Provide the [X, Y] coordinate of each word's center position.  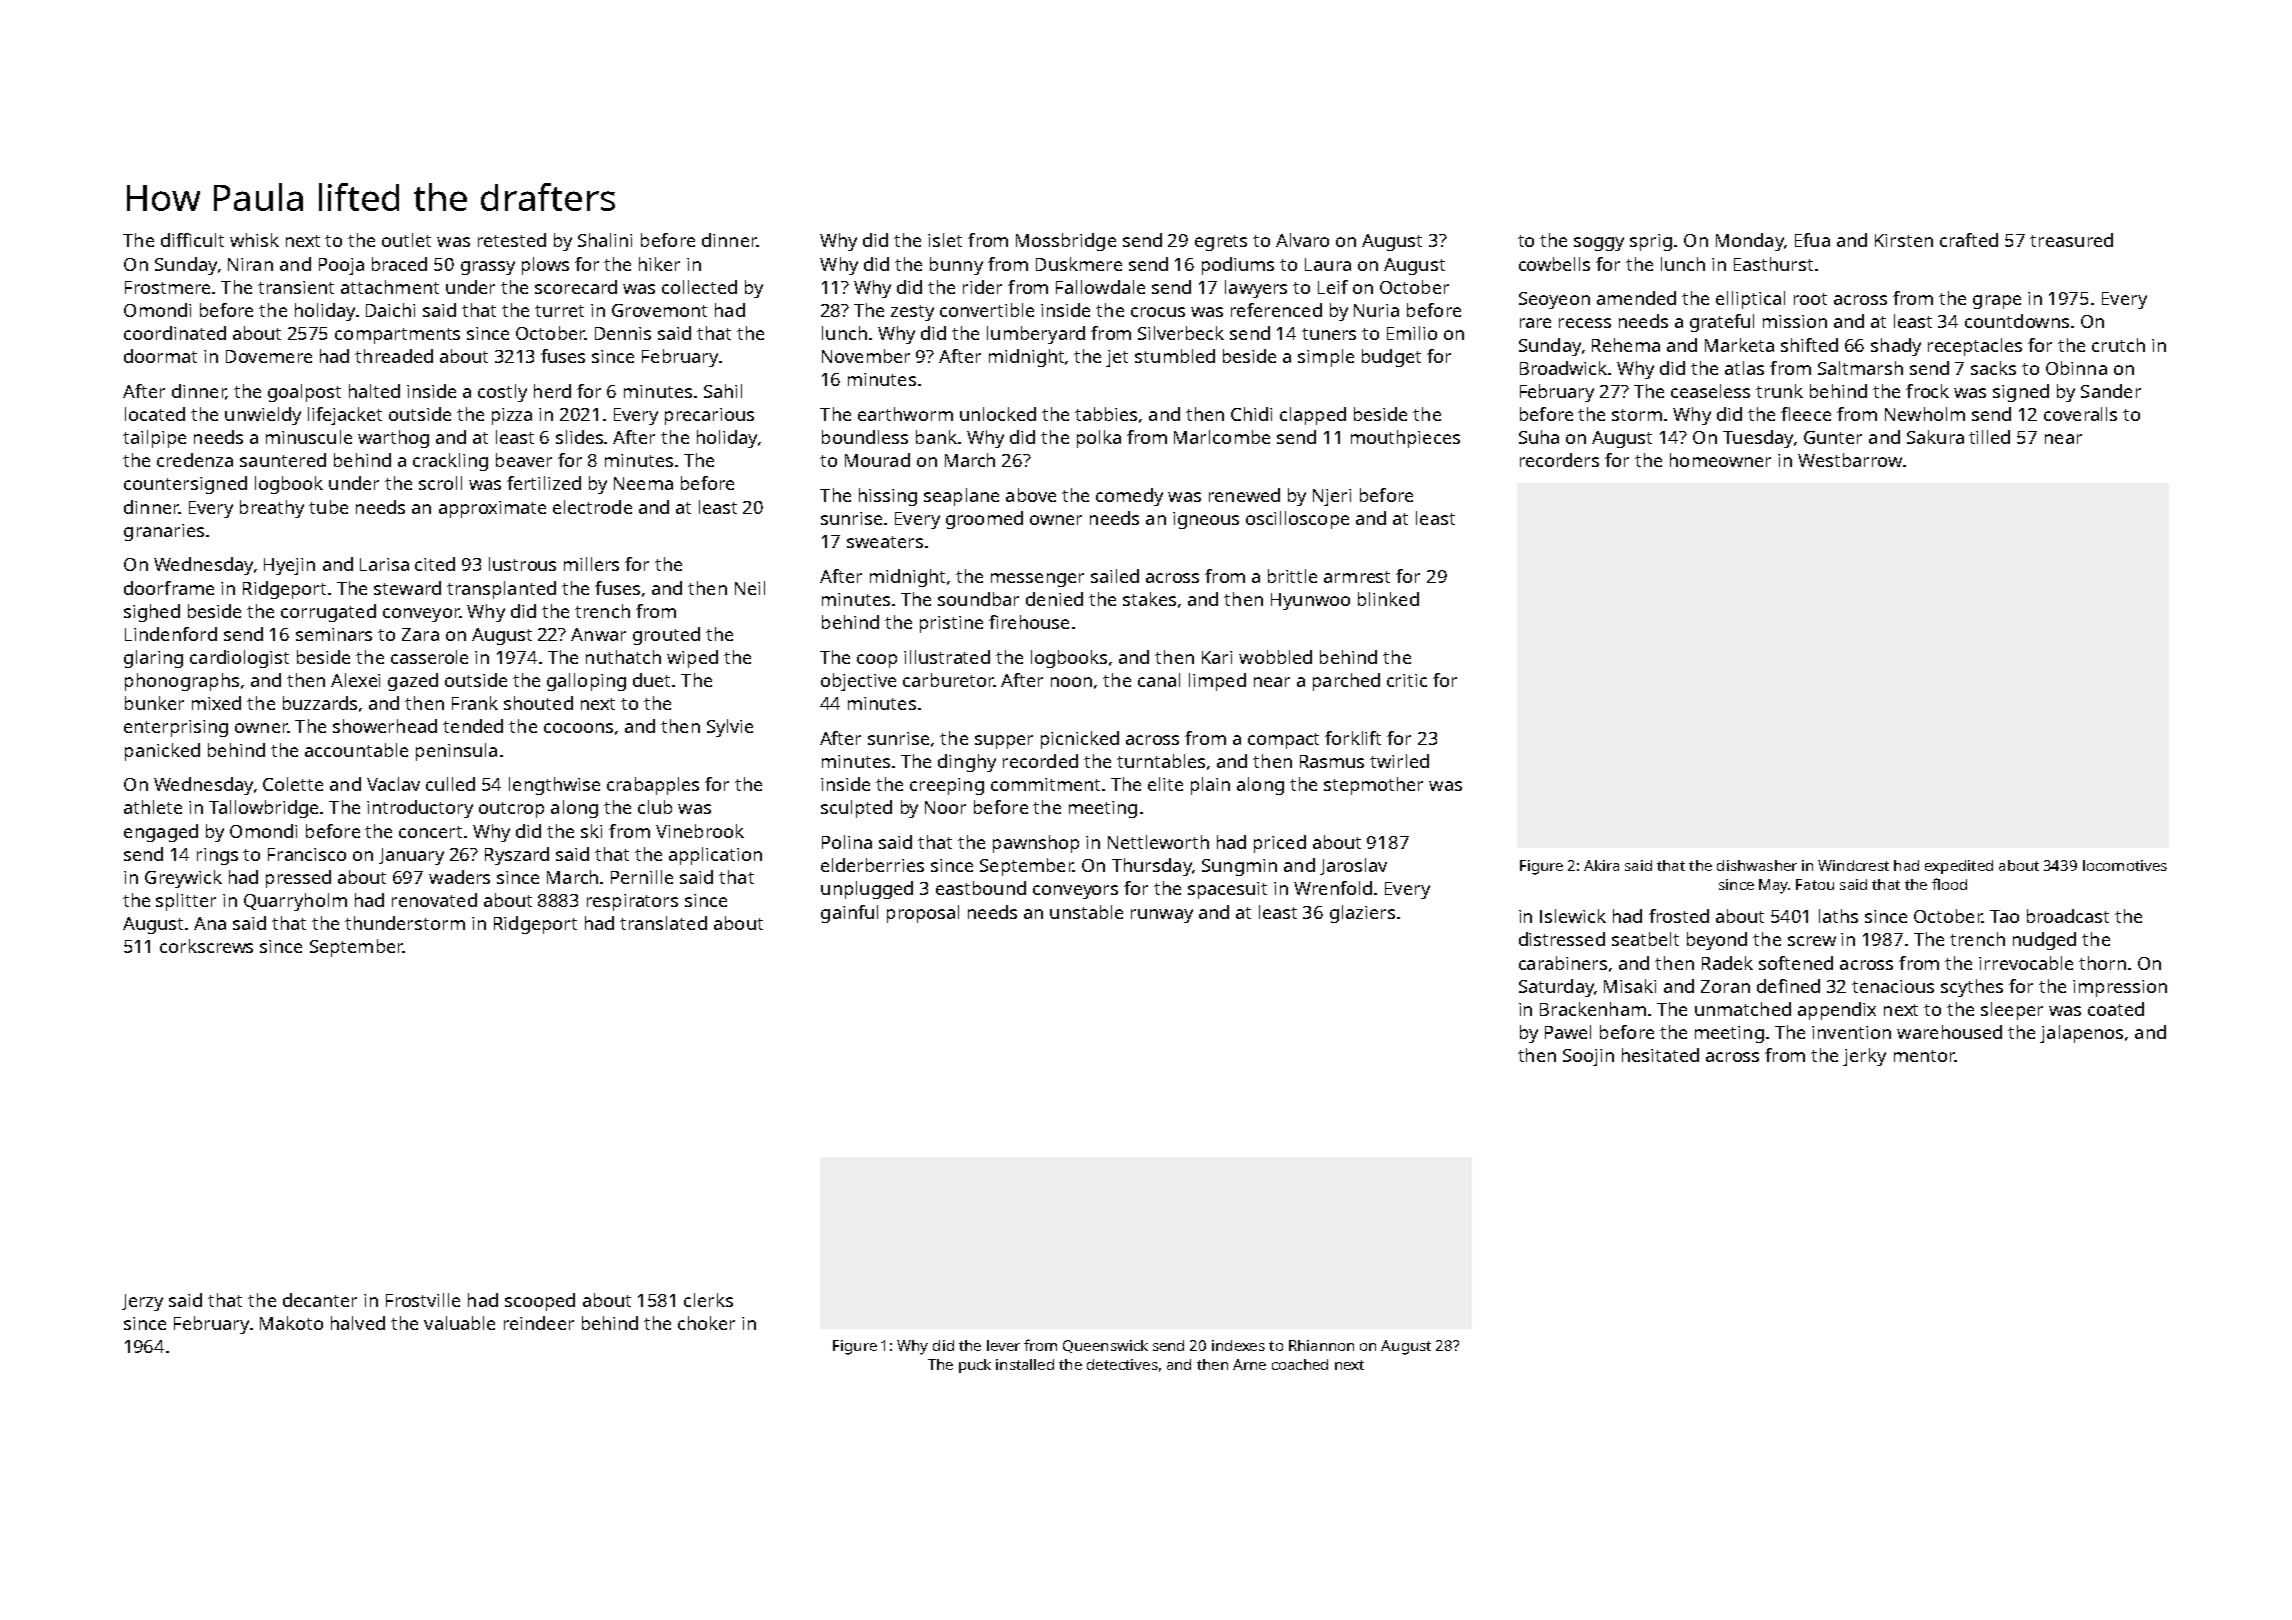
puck [975, 1366]
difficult [192, 240]
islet [945, 240]
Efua [1812, 240]
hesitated [1660, 1055]
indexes [1238, 1345]
